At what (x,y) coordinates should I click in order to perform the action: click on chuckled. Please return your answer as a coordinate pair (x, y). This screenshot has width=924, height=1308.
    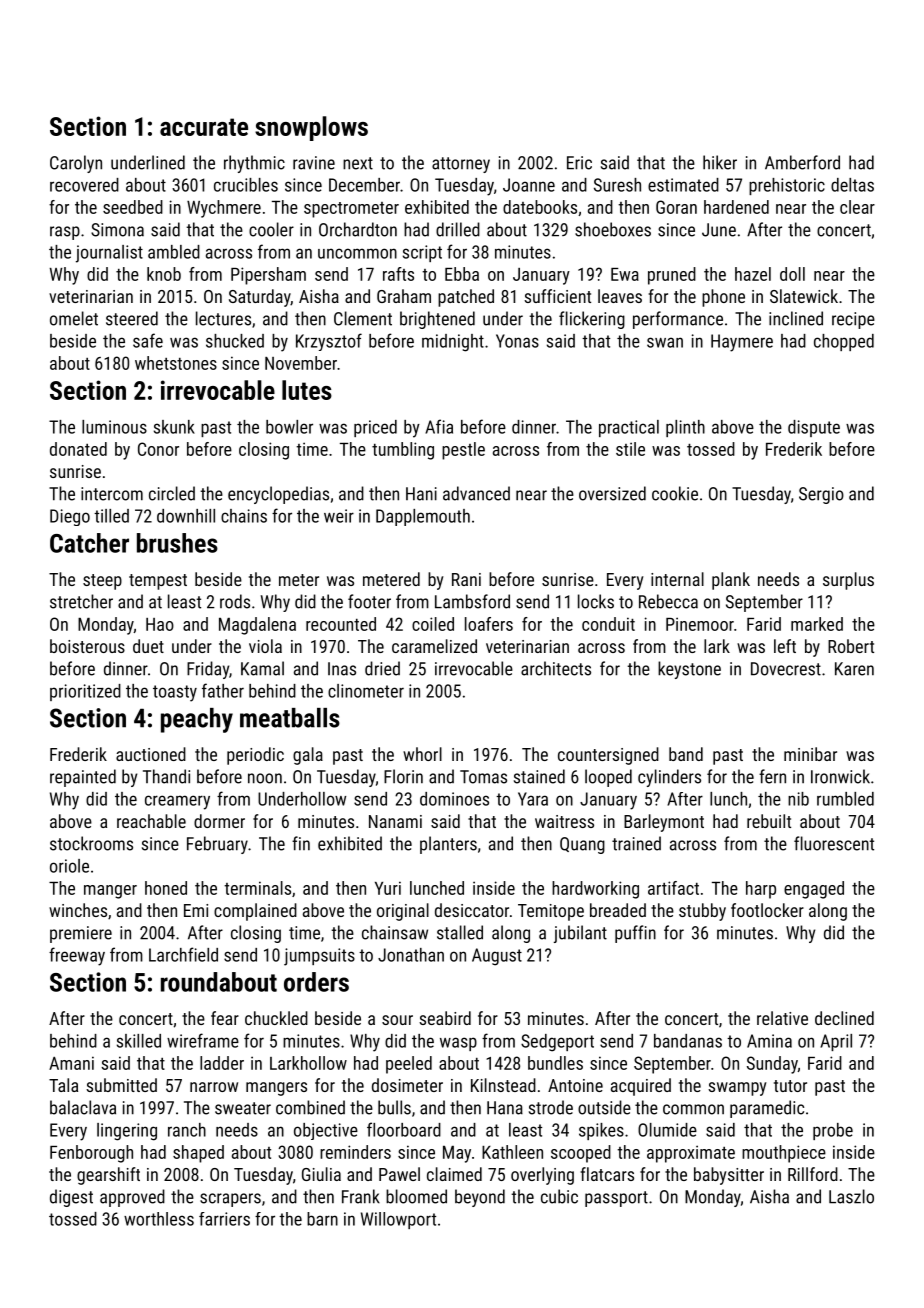
    Looking at the image, I should click on (276, 1018).
